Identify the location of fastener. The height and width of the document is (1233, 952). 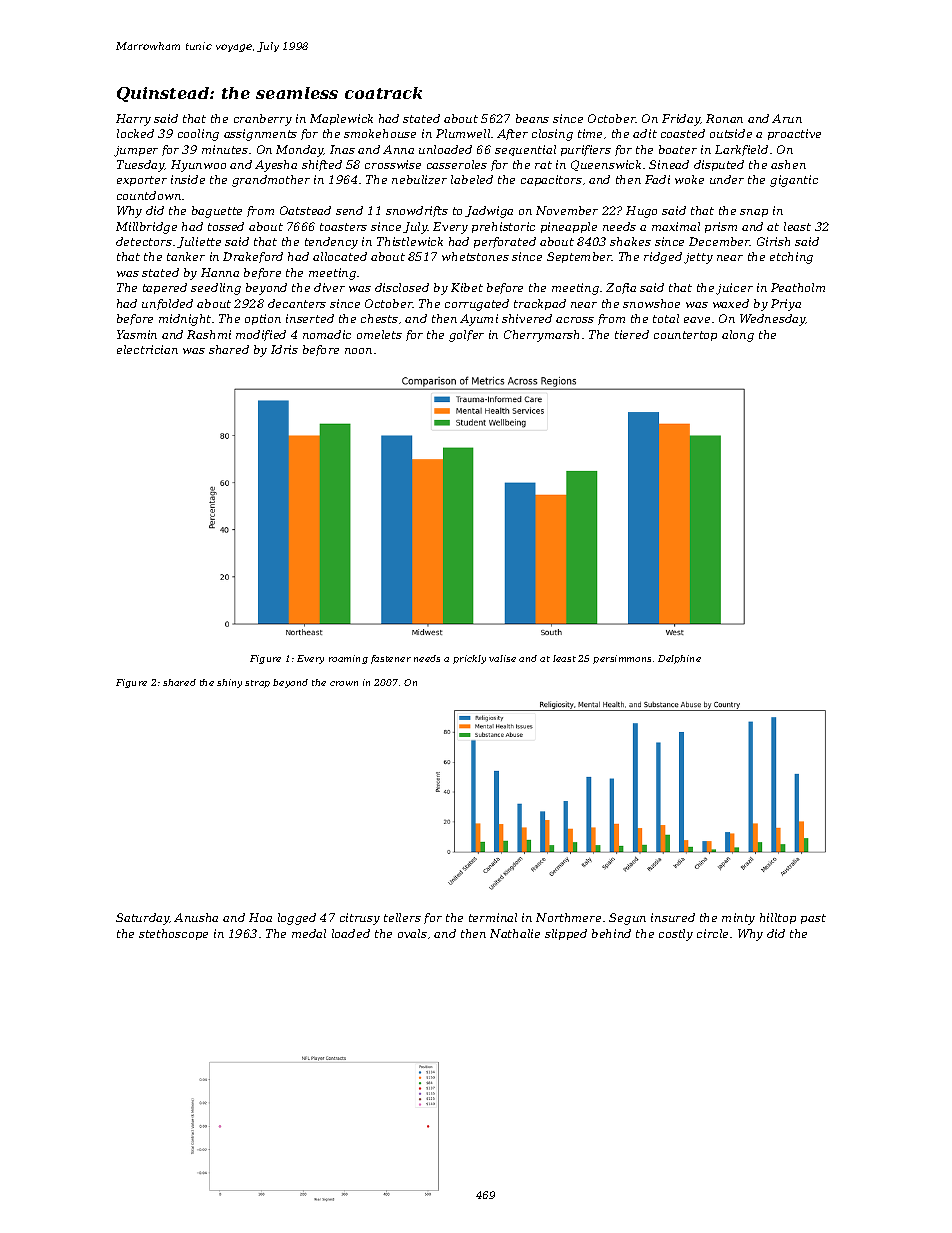
(391, 659).
